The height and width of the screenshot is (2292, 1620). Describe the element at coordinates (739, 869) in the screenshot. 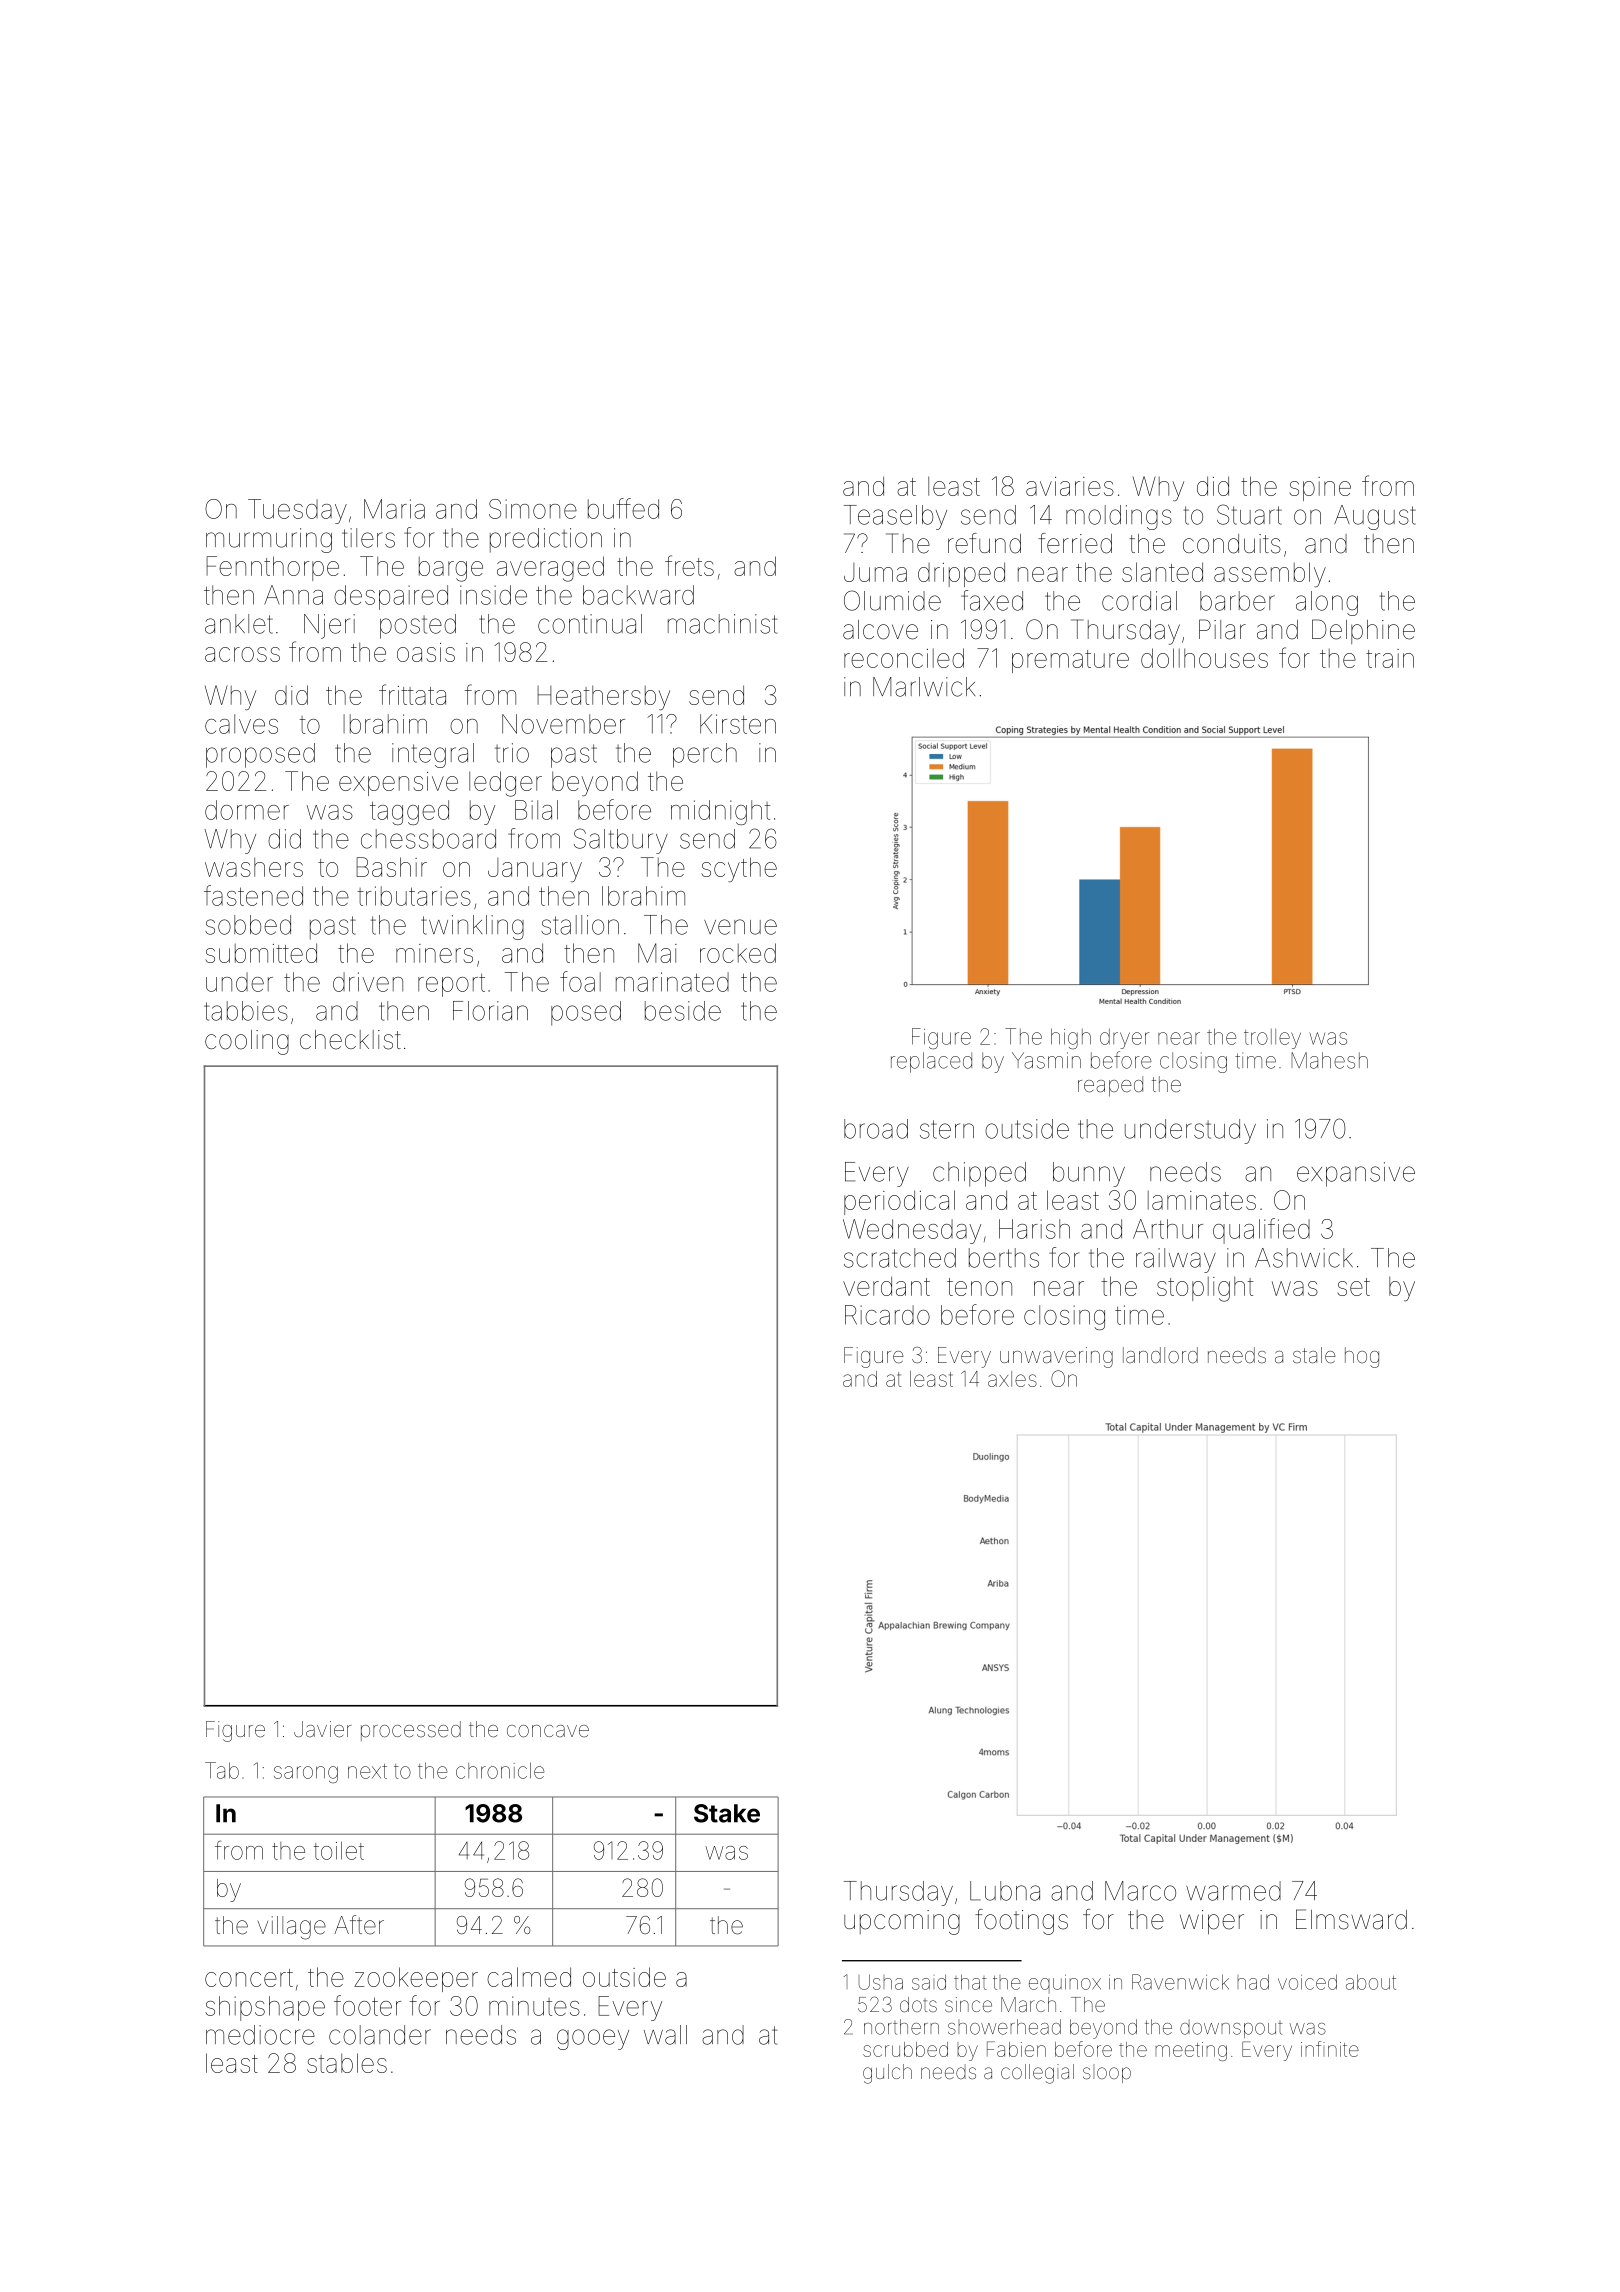

I see `scythe` at that location.
